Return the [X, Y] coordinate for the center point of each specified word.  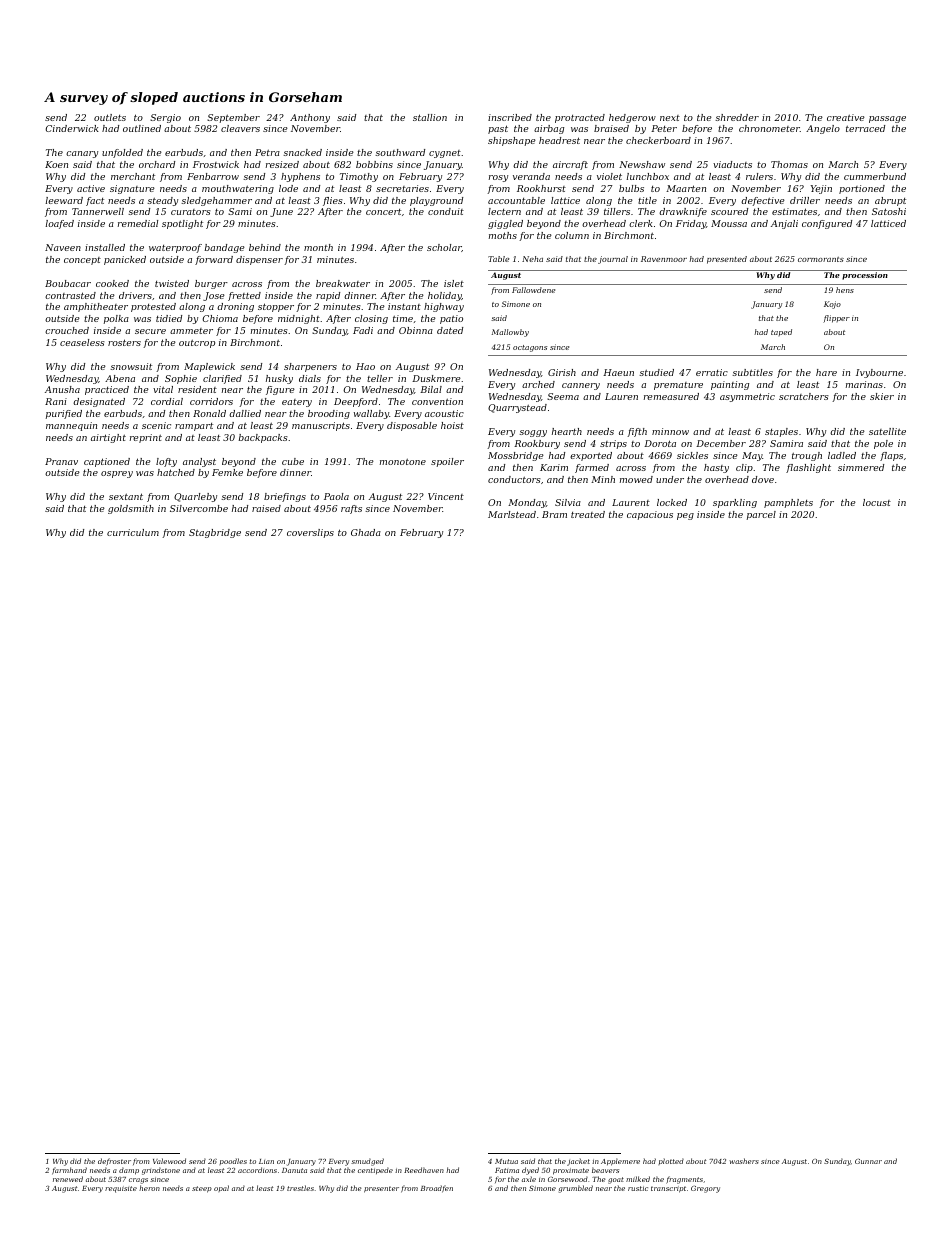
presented [727, 260]
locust [877, 502]
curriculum [133, 532]
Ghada [366, 532]
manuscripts [321, 426]
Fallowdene [533, 290]
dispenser [259, 260]
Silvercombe [199, 508]
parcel [761, 515]
